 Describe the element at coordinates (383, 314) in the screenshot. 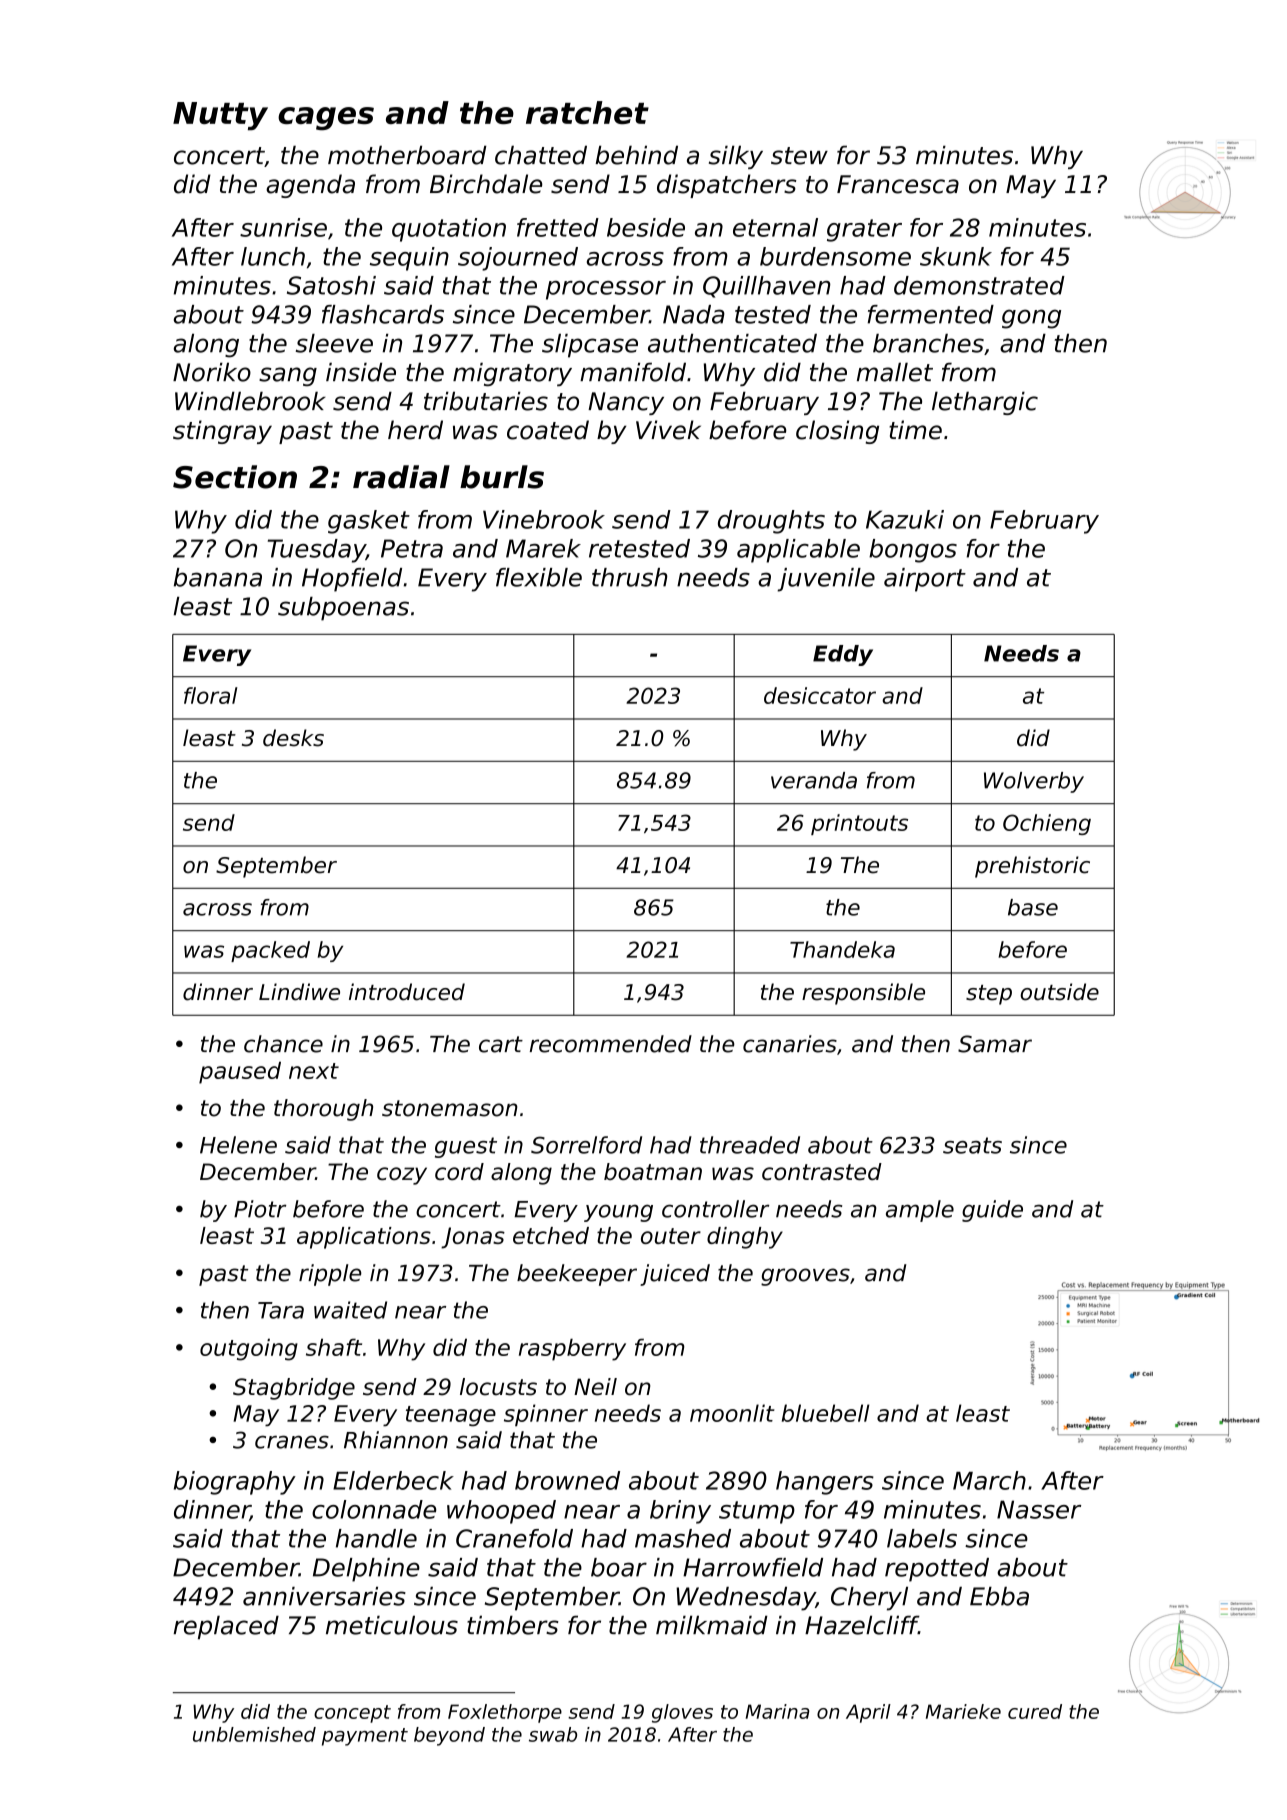

I see `flashcards` at that location.
